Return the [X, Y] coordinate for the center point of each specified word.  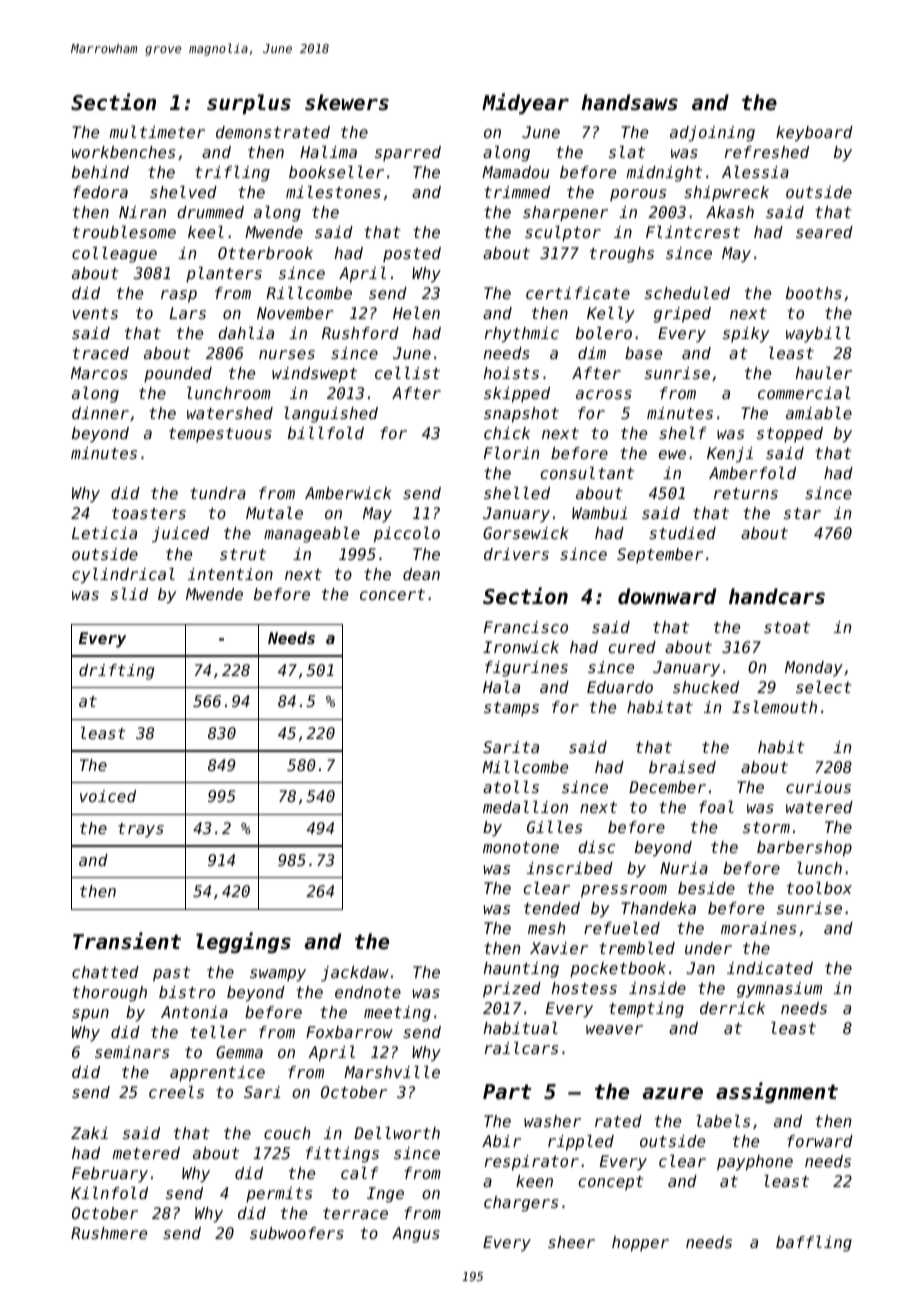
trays [141, 830]
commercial [804, 393]
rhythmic [522, 335]
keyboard [814, 134]
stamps [511, 709]
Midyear [525, 103]
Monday [814, 669]
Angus [416, 1235]
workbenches [123, 152]
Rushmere [109, 1233]
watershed [230, 413]
